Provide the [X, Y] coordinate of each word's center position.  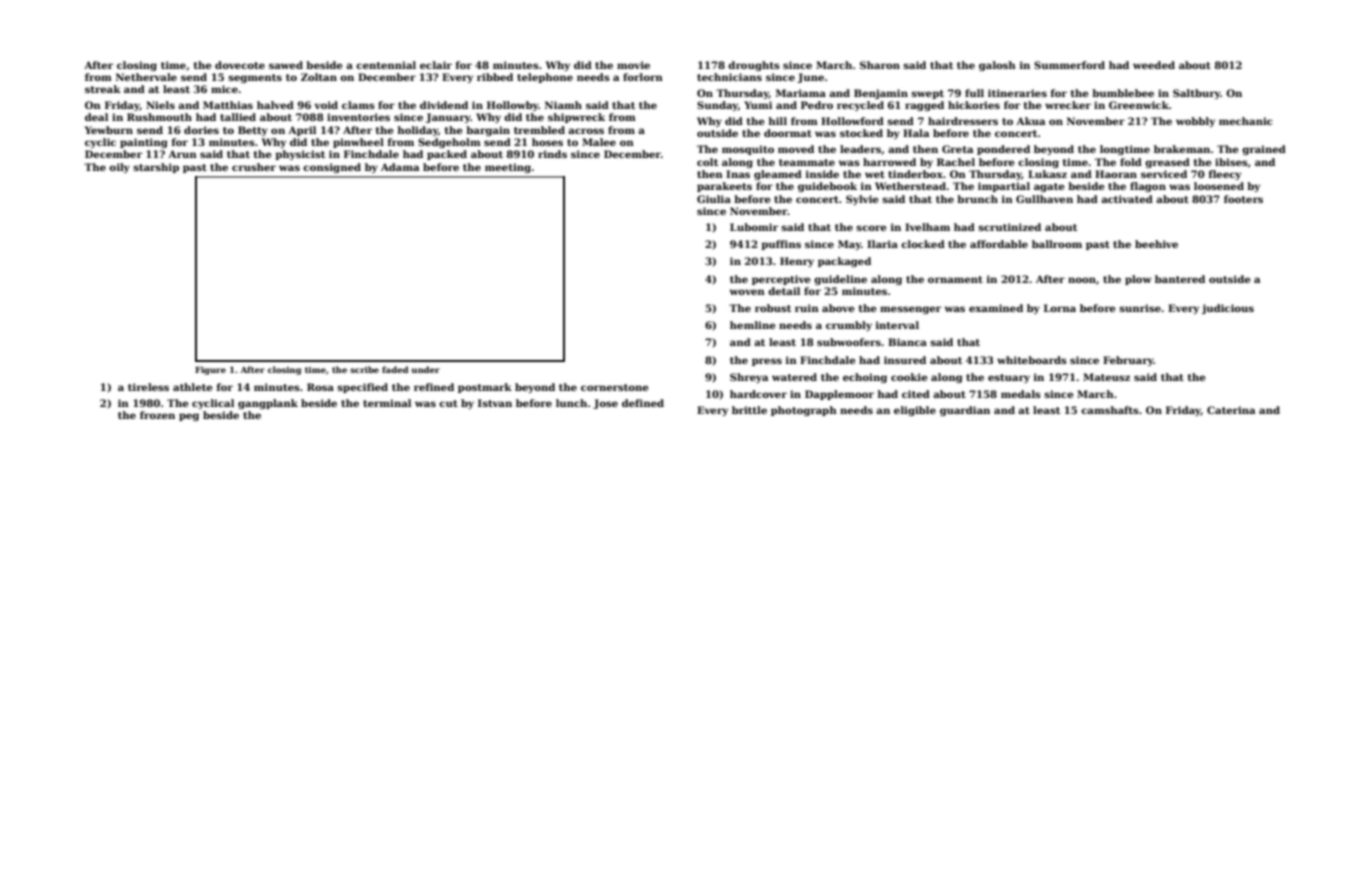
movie [633, 65]
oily [119, 168]
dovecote [240, 65]
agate [1049, 187]
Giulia [714, 199]
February [1128, 361]
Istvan [495, 403]
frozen [157, 415]
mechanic [1246, 121]
